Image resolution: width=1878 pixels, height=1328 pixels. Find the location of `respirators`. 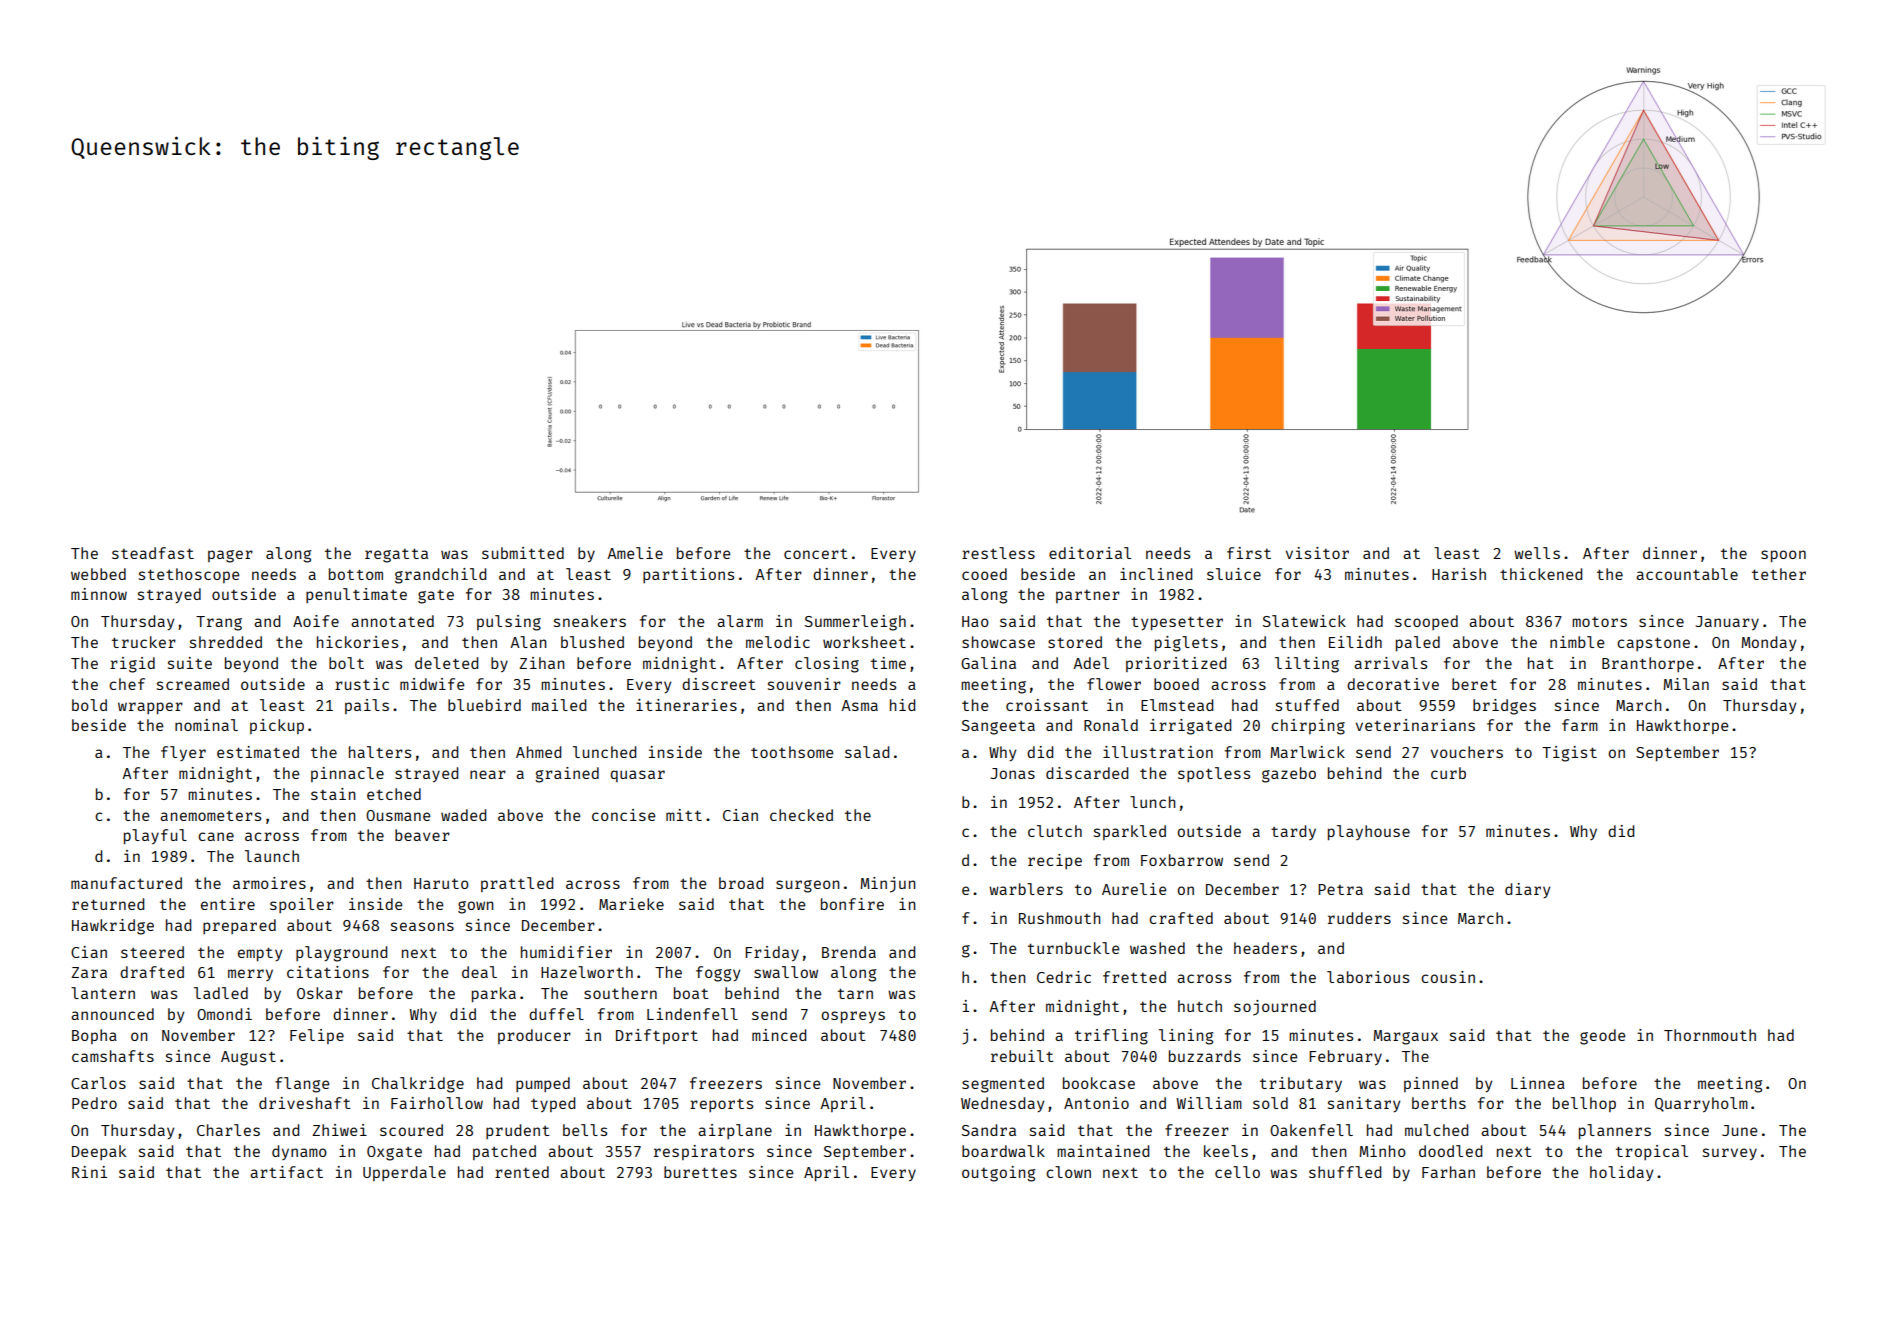

respirators is located at coordinates (704, 1152).
